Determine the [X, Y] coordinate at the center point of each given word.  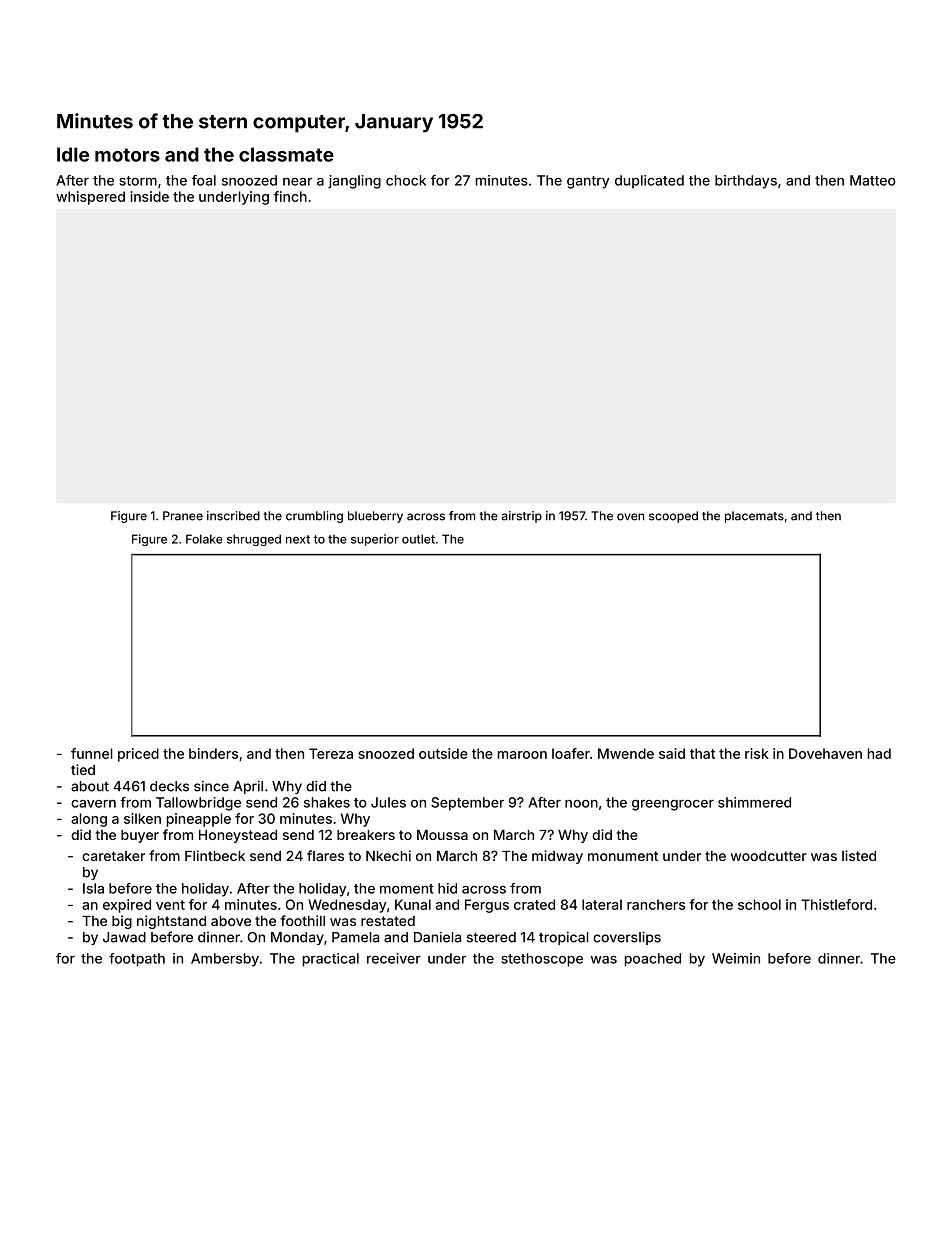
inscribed [233, 516]
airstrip [522, 517]
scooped [673, 517]
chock [406, 180]
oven [630, 517]
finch [290, 196]
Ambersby [225, 960]
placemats [754, 517]
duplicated [649, 182]
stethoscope [542, 960]
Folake [204, 539]
